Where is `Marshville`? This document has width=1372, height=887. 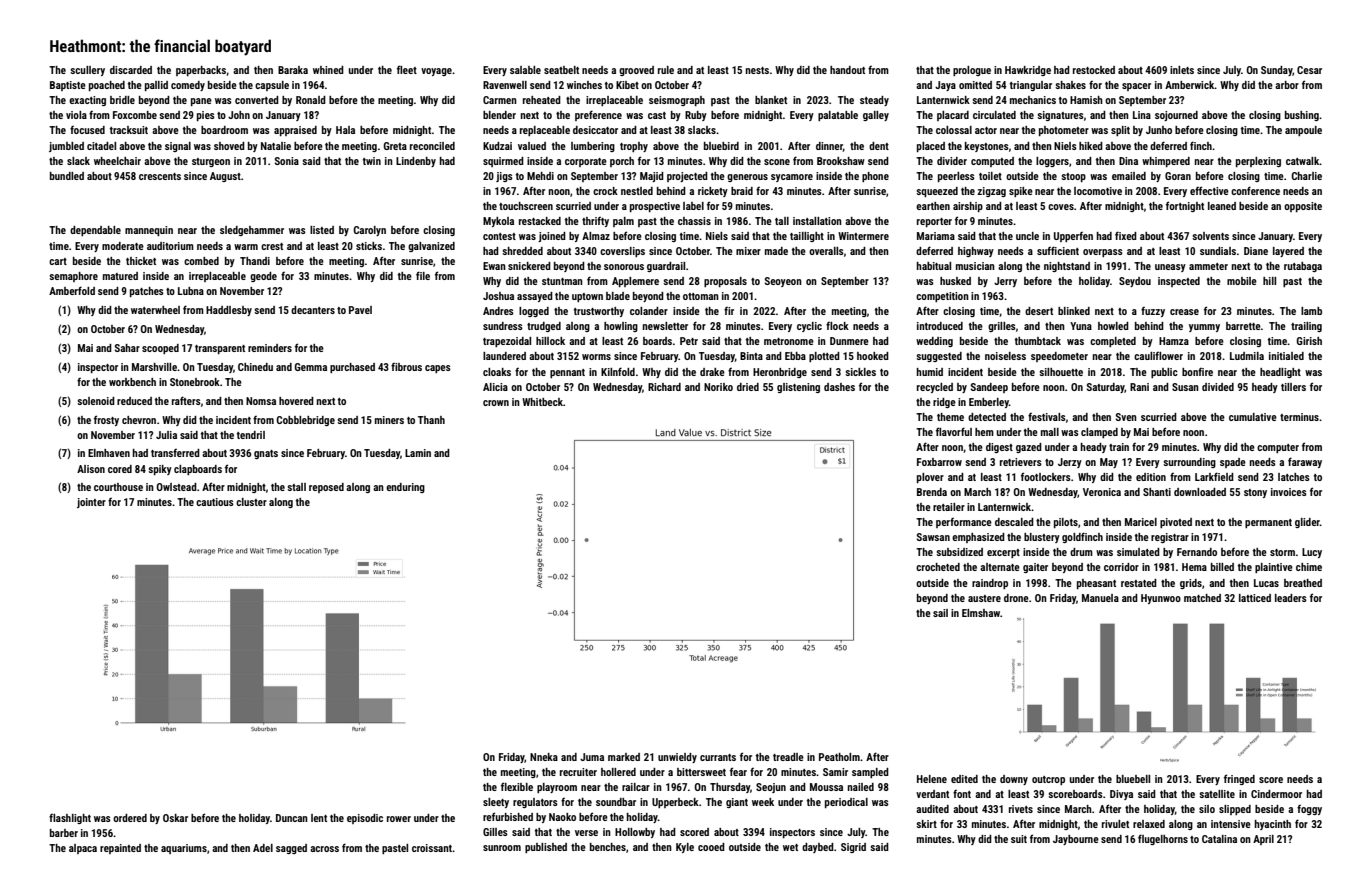
Marshville is located at coordinates (154, 367).
